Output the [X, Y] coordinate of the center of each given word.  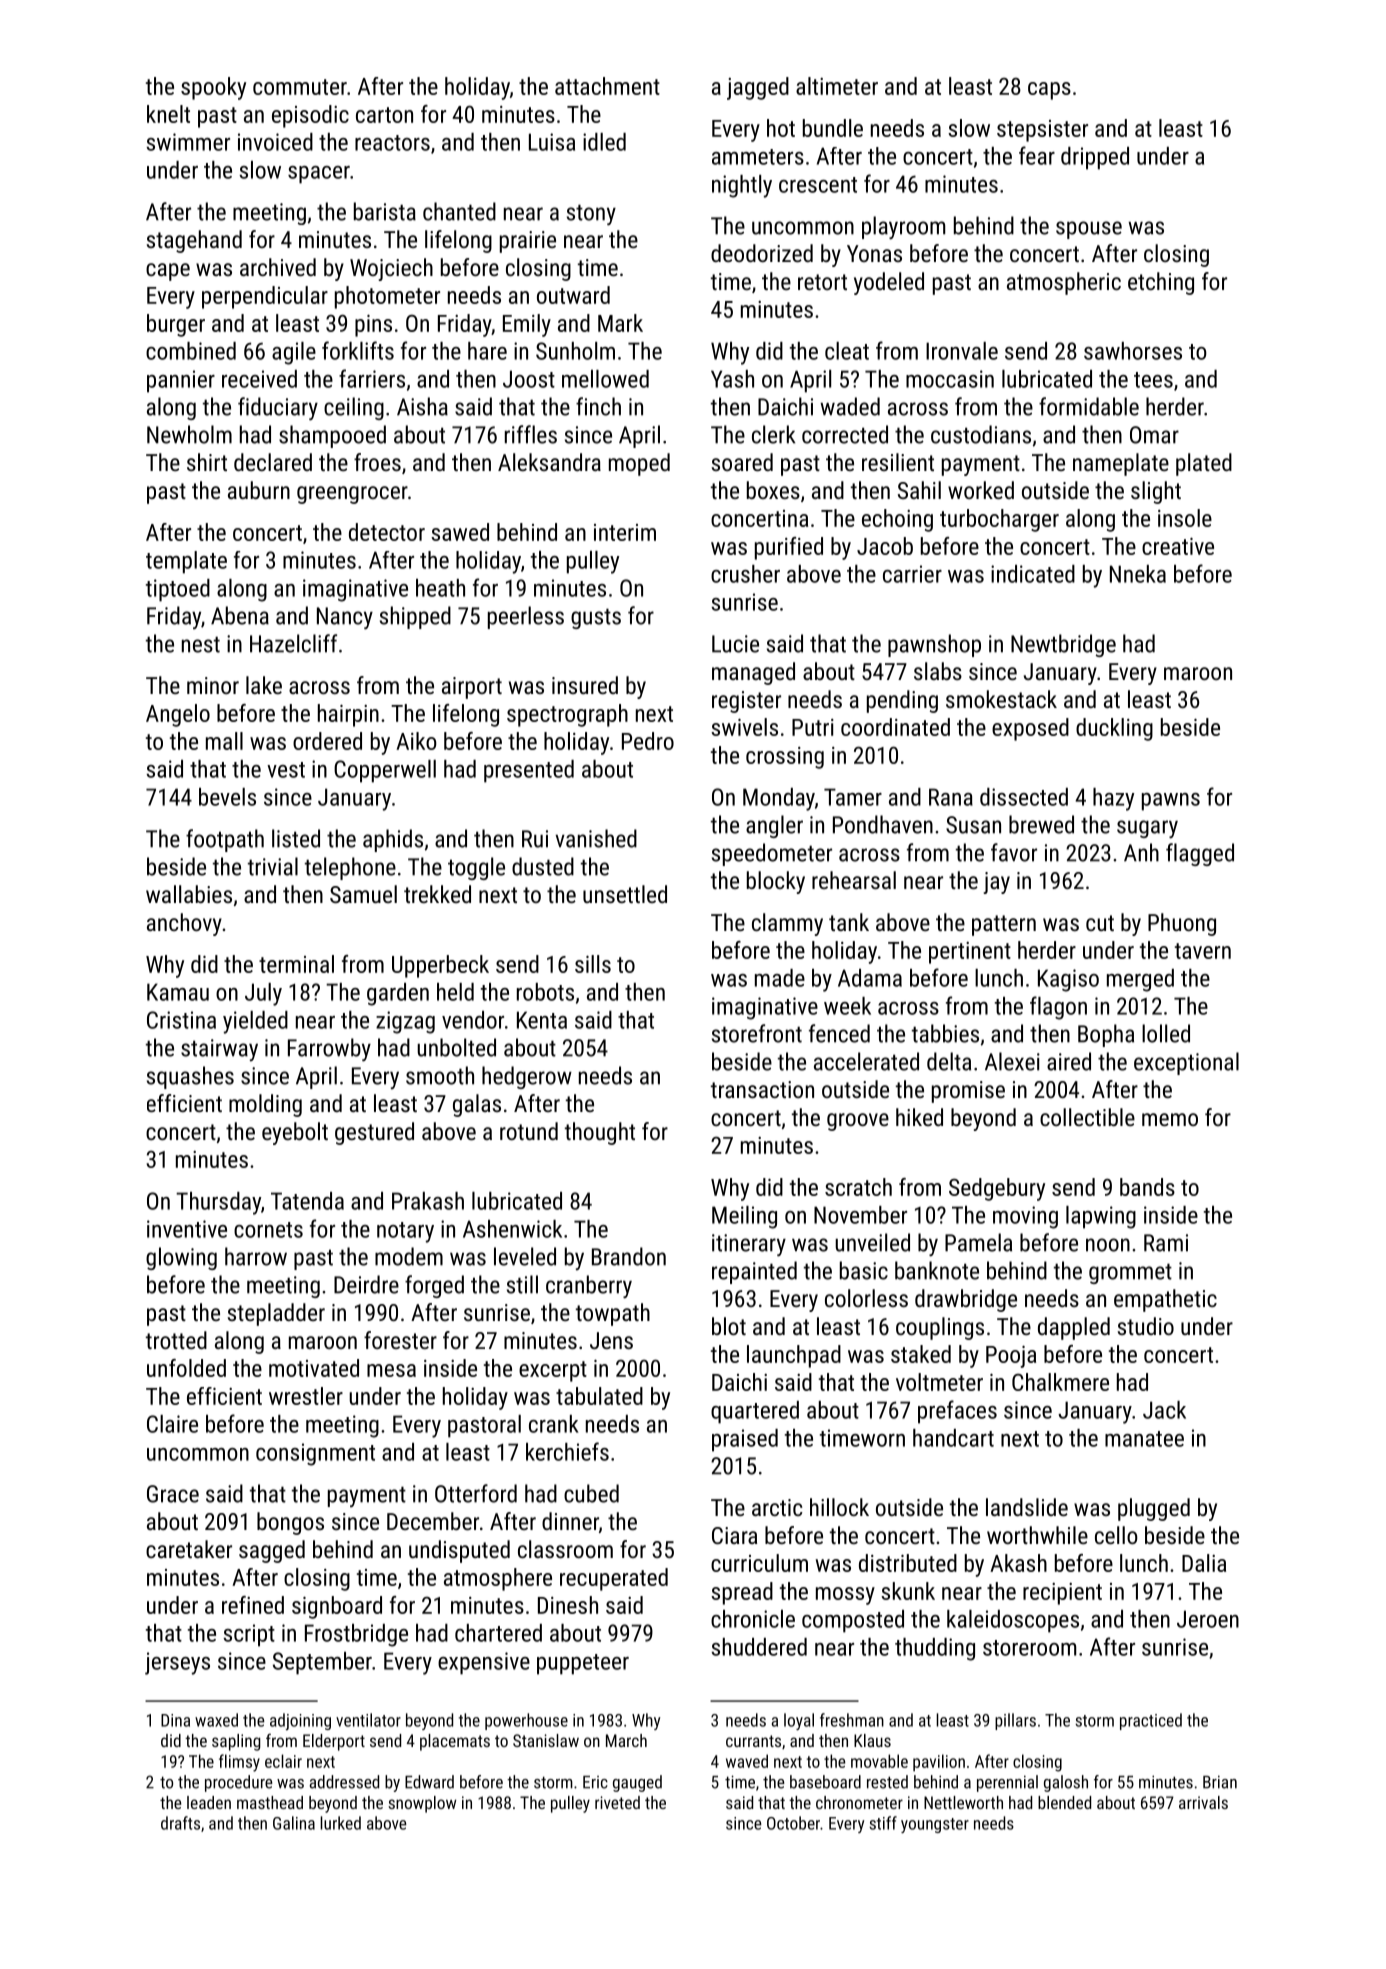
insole [1185, 518]
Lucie [735, 644]
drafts [180, 1823]
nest [201, 644]
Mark [620, 323]
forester [400, 1340]
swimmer [188, 142]
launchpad [794, 1356]
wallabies [189, 894]
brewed [1041, 824]
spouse [1089, 230]
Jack [1164, 1410]
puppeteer [583, 1664]
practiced [1151, 1721]
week [847, 1006]
